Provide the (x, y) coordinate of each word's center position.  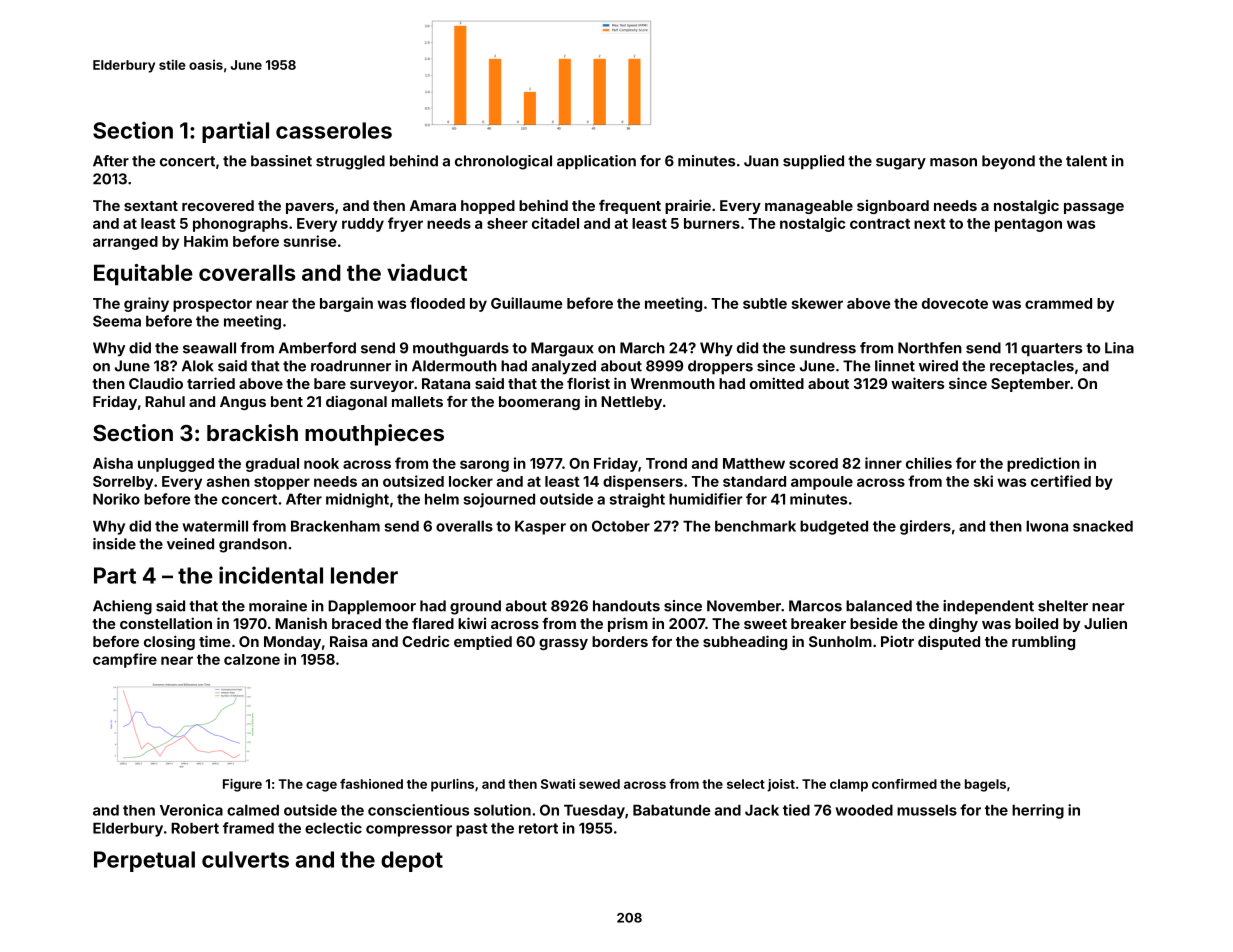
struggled (350, 162)
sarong (484, 466)
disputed (949, 643)
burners (712, 223)
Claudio (156, 383)
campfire (125, 660)
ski (983, 481)
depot (412, 861)
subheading (745, 642)
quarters (1051, 350)
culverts (245, 859)
